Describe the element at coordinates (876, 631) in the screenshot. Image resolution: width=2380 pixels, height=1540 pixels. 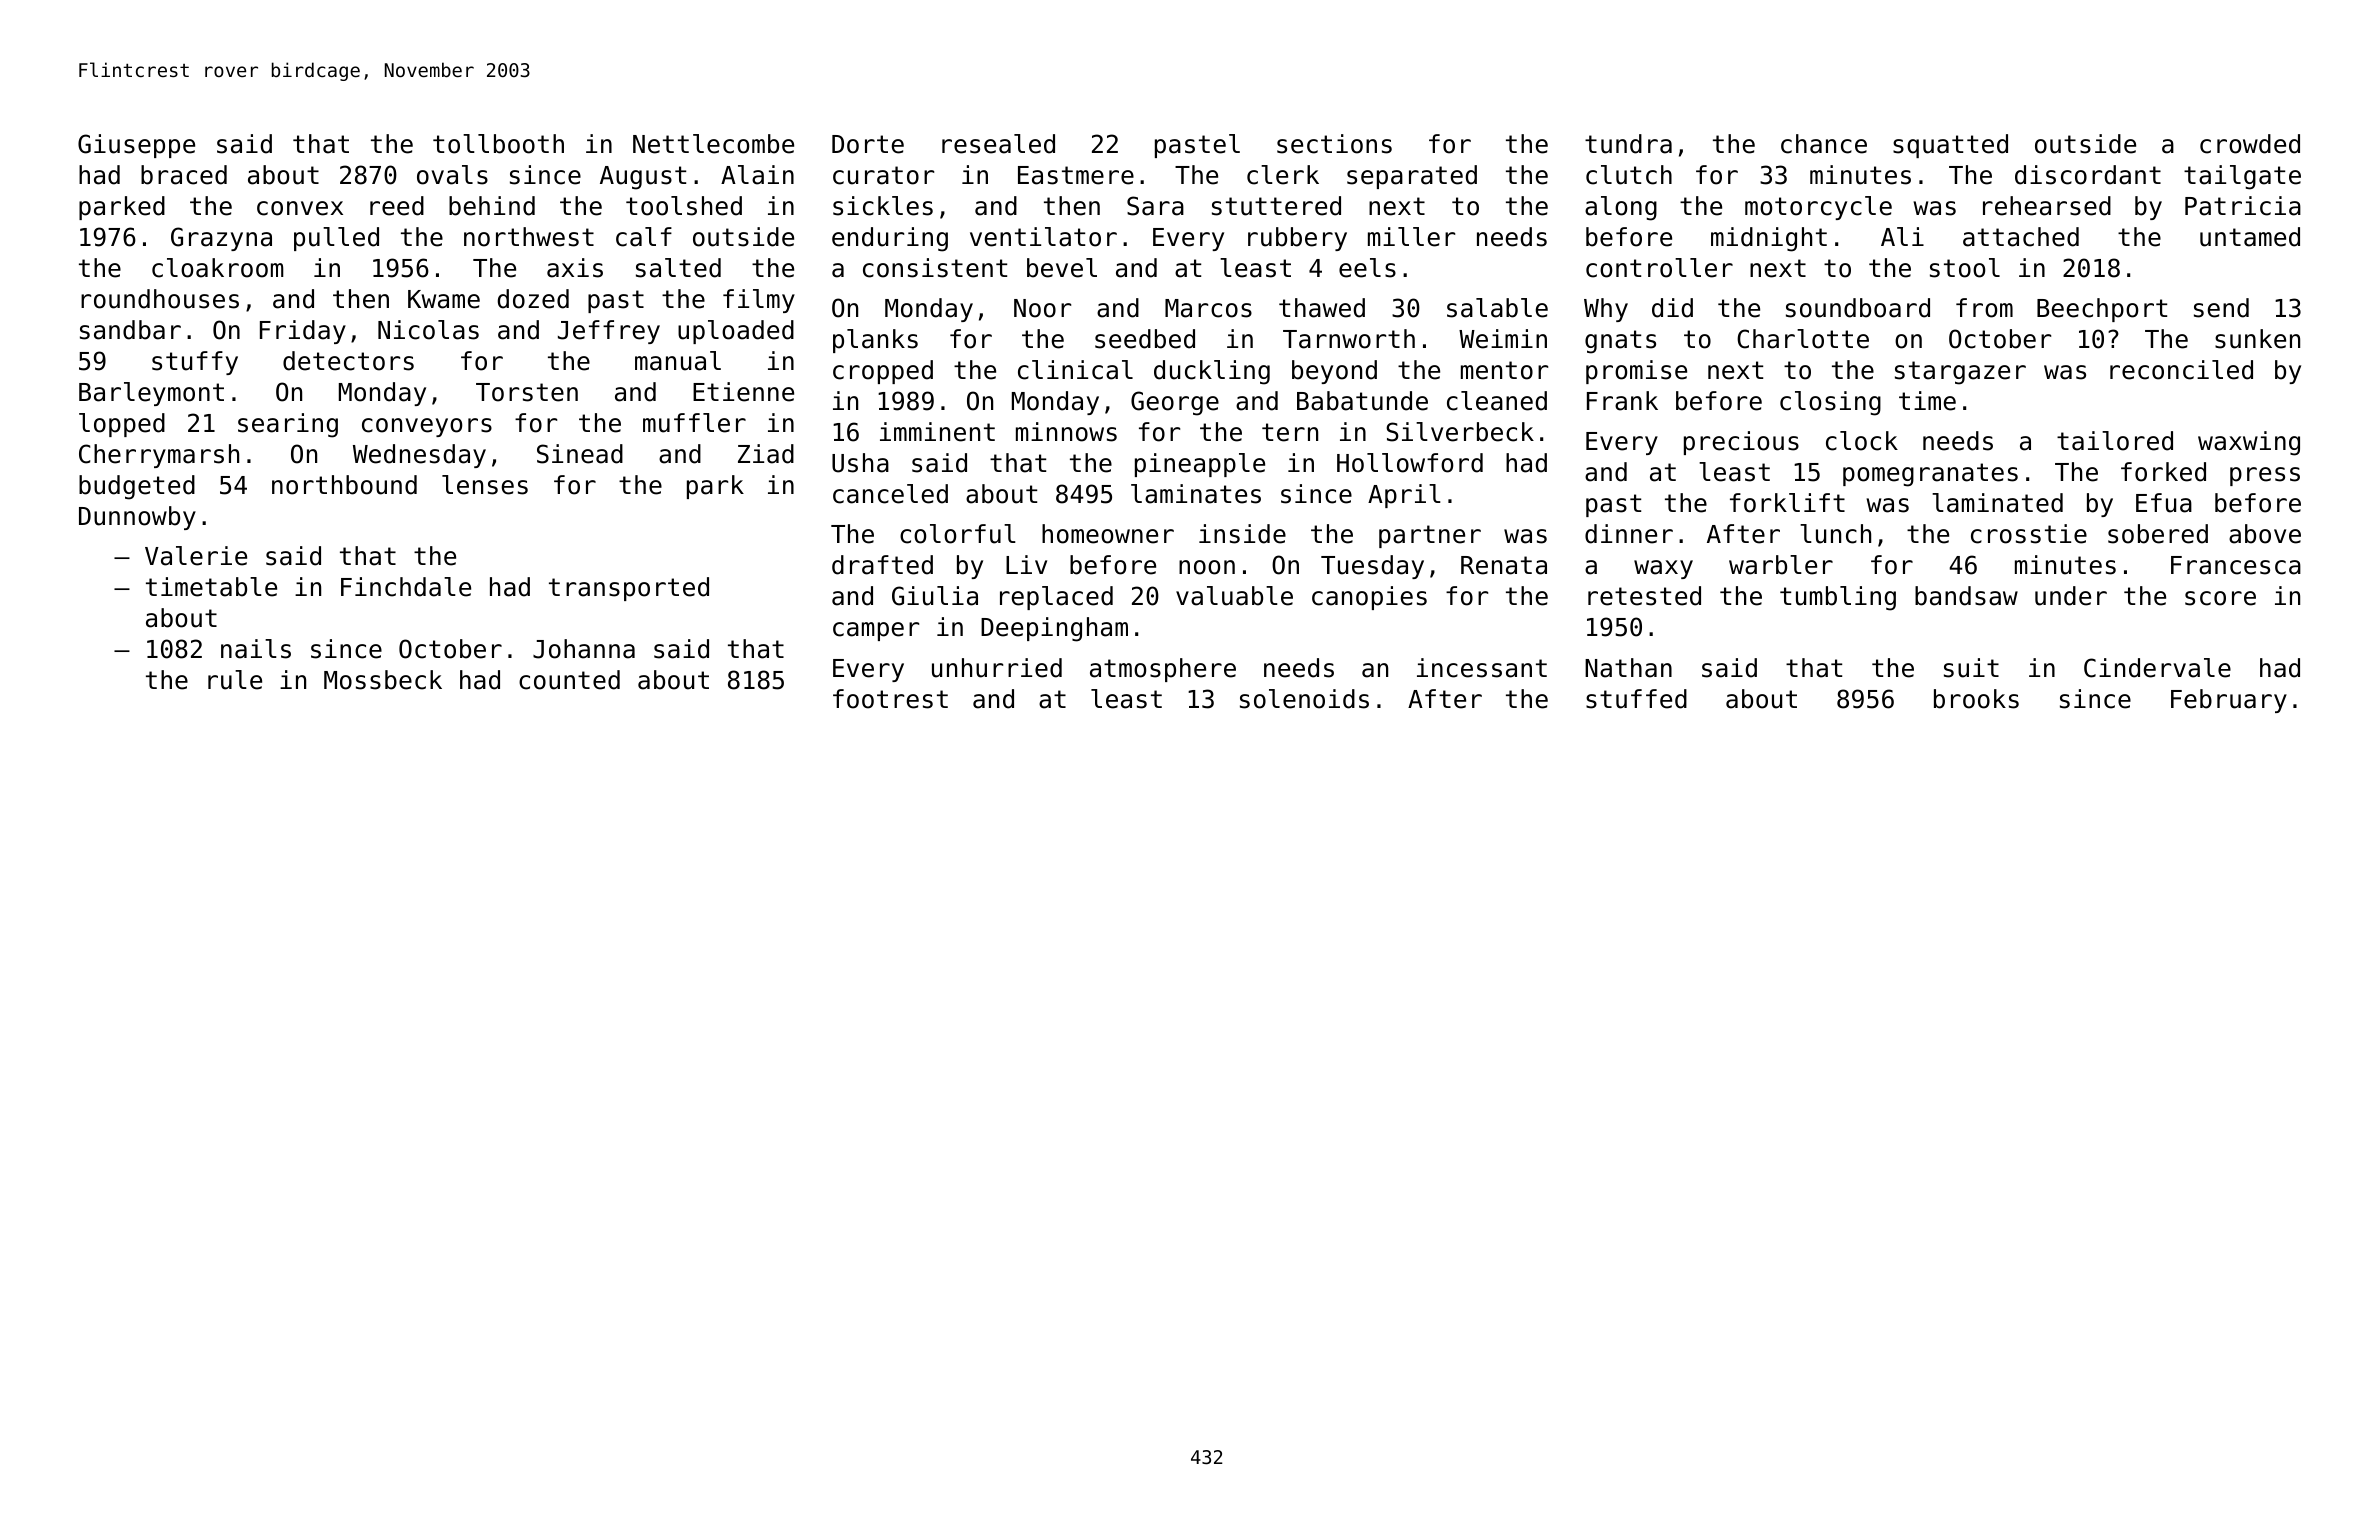
I see `camper` at that location.
